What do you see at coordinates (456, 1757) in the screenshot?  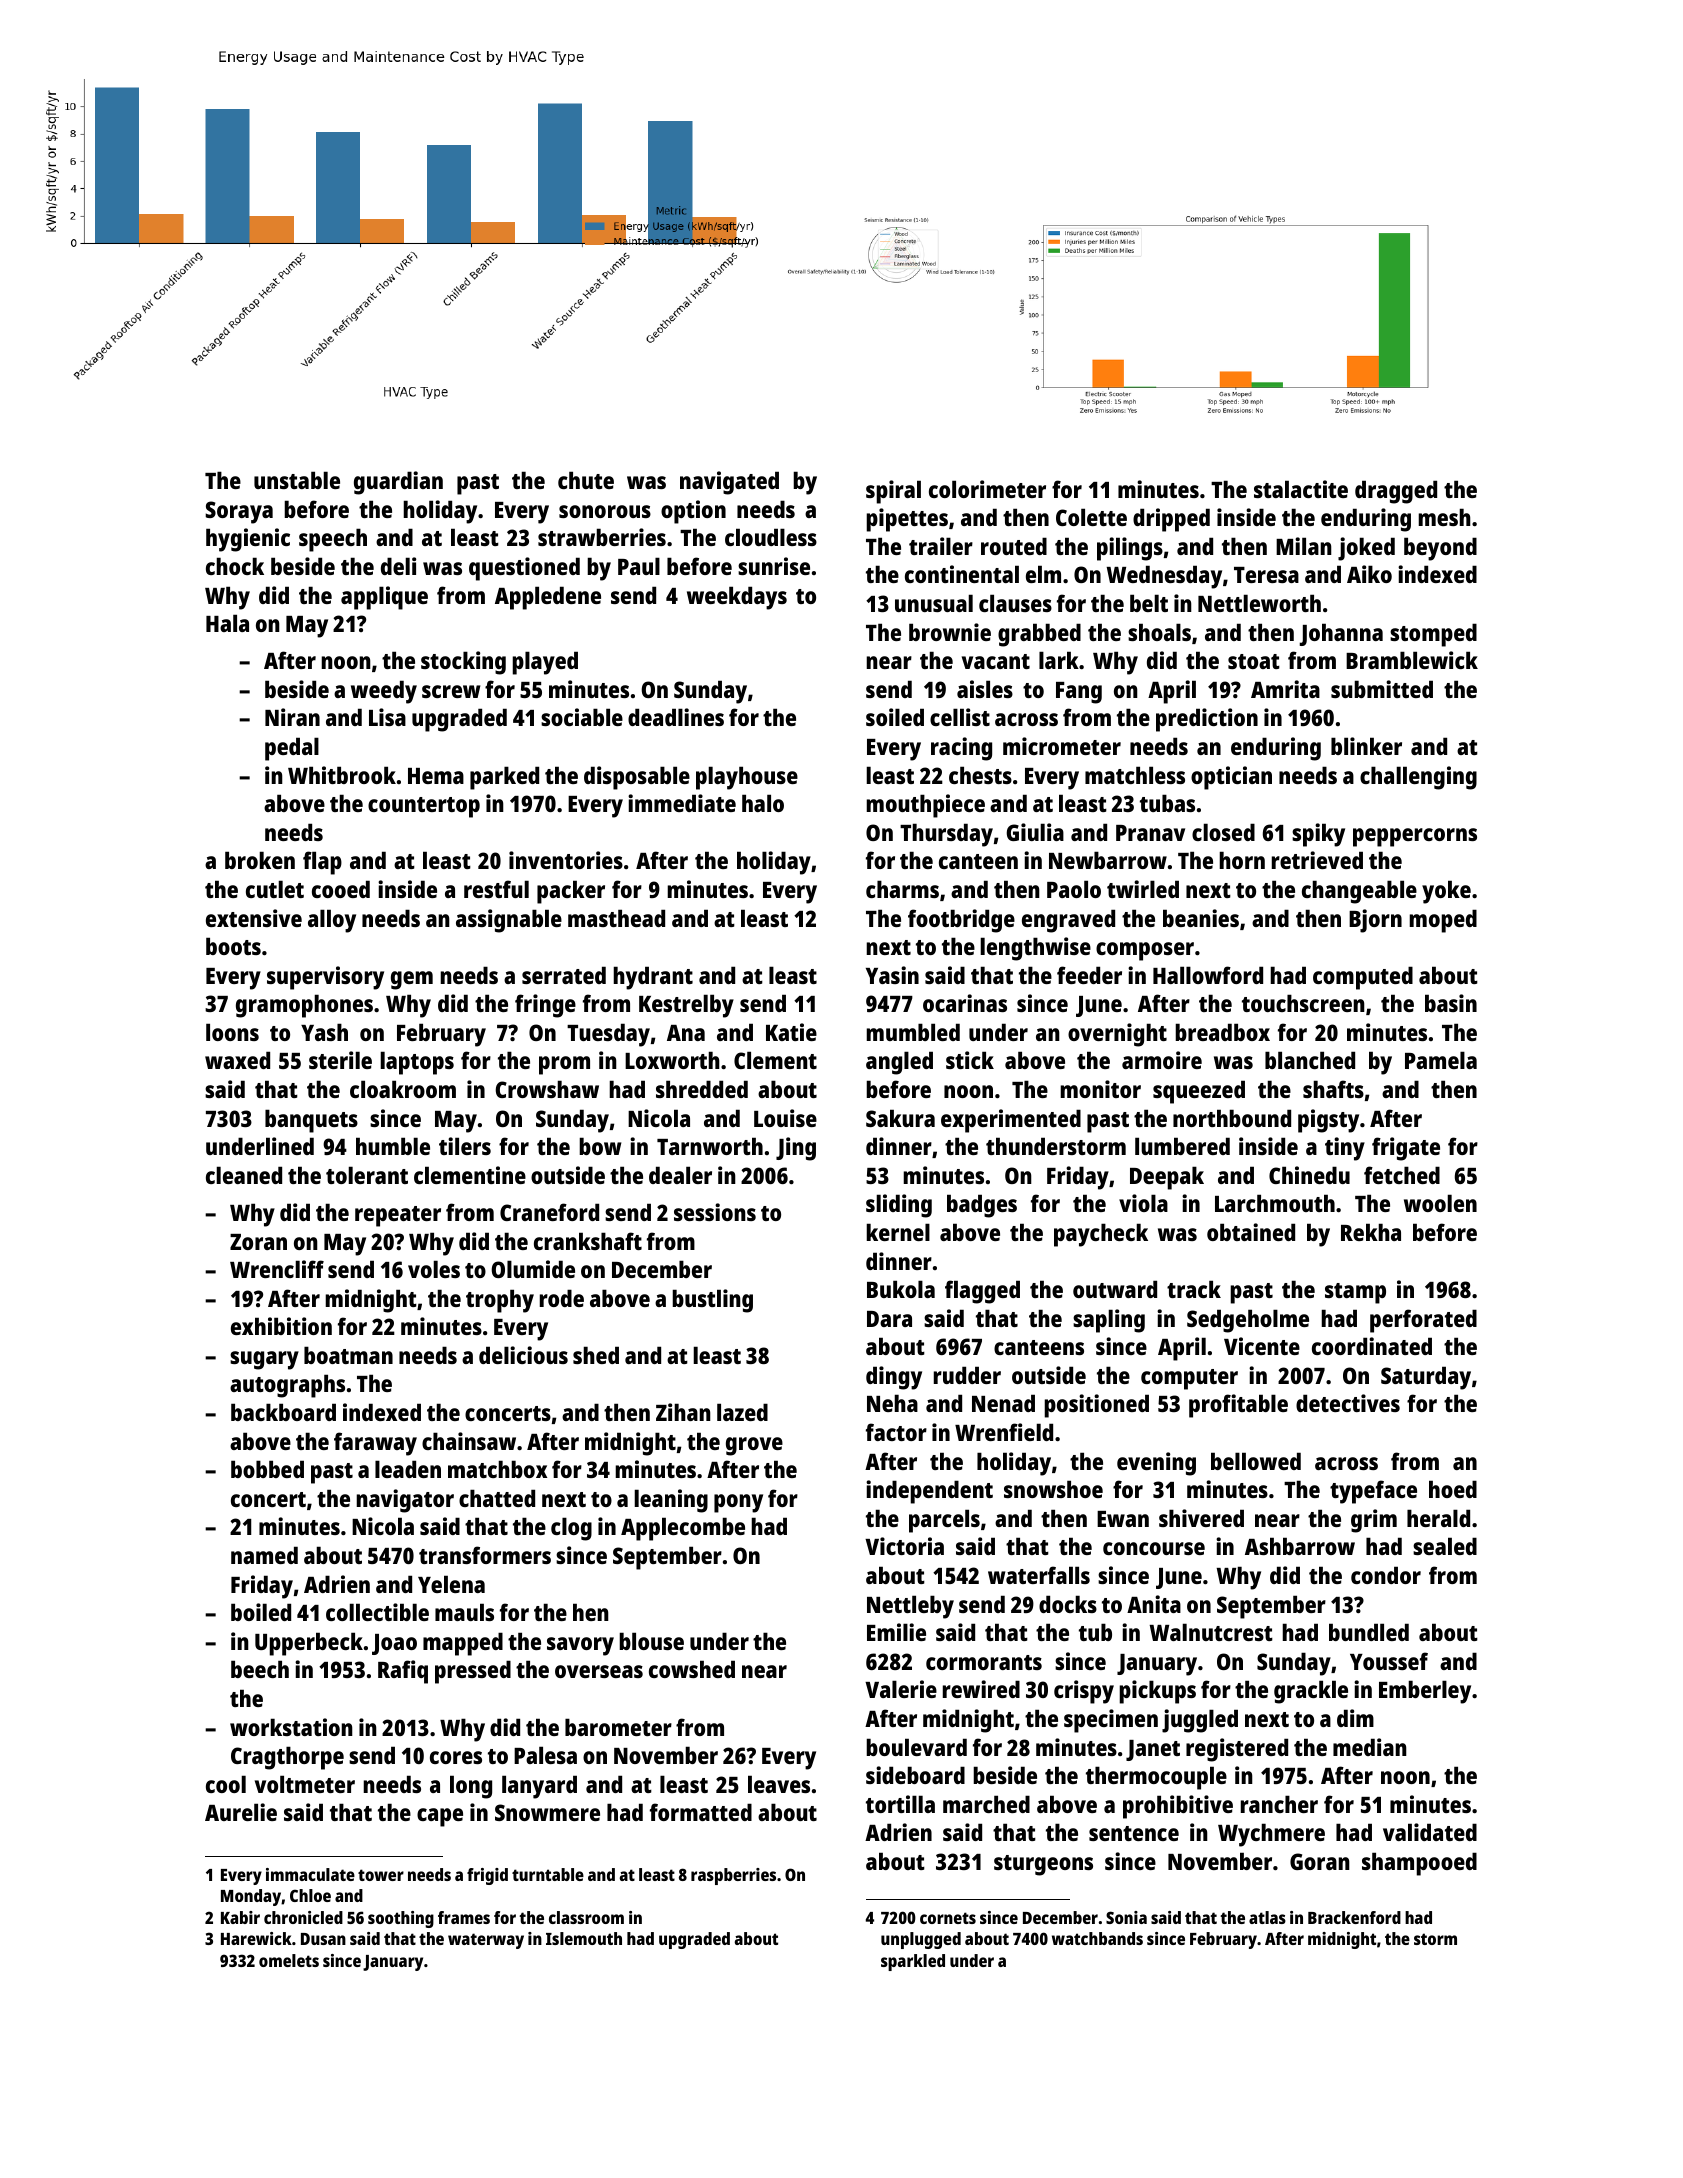 I see `cores` at bounding box center [456, 1757].
